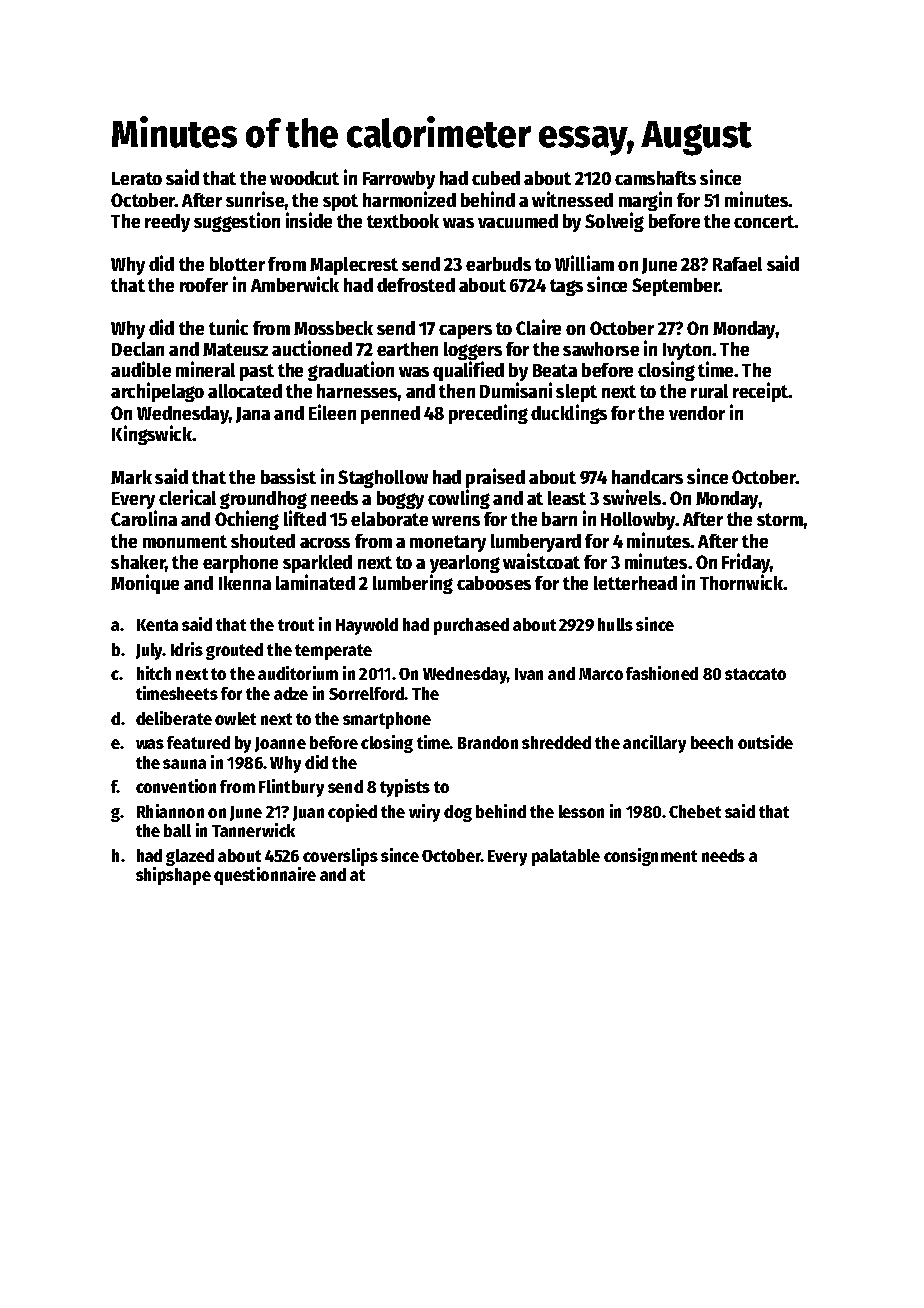 Image resolution: width=924 pixels, height=1308 pixels. What do you see at coordinates (655, 178) in the screenshot?
I see `camshafts` at bounding box center [655, 178].
